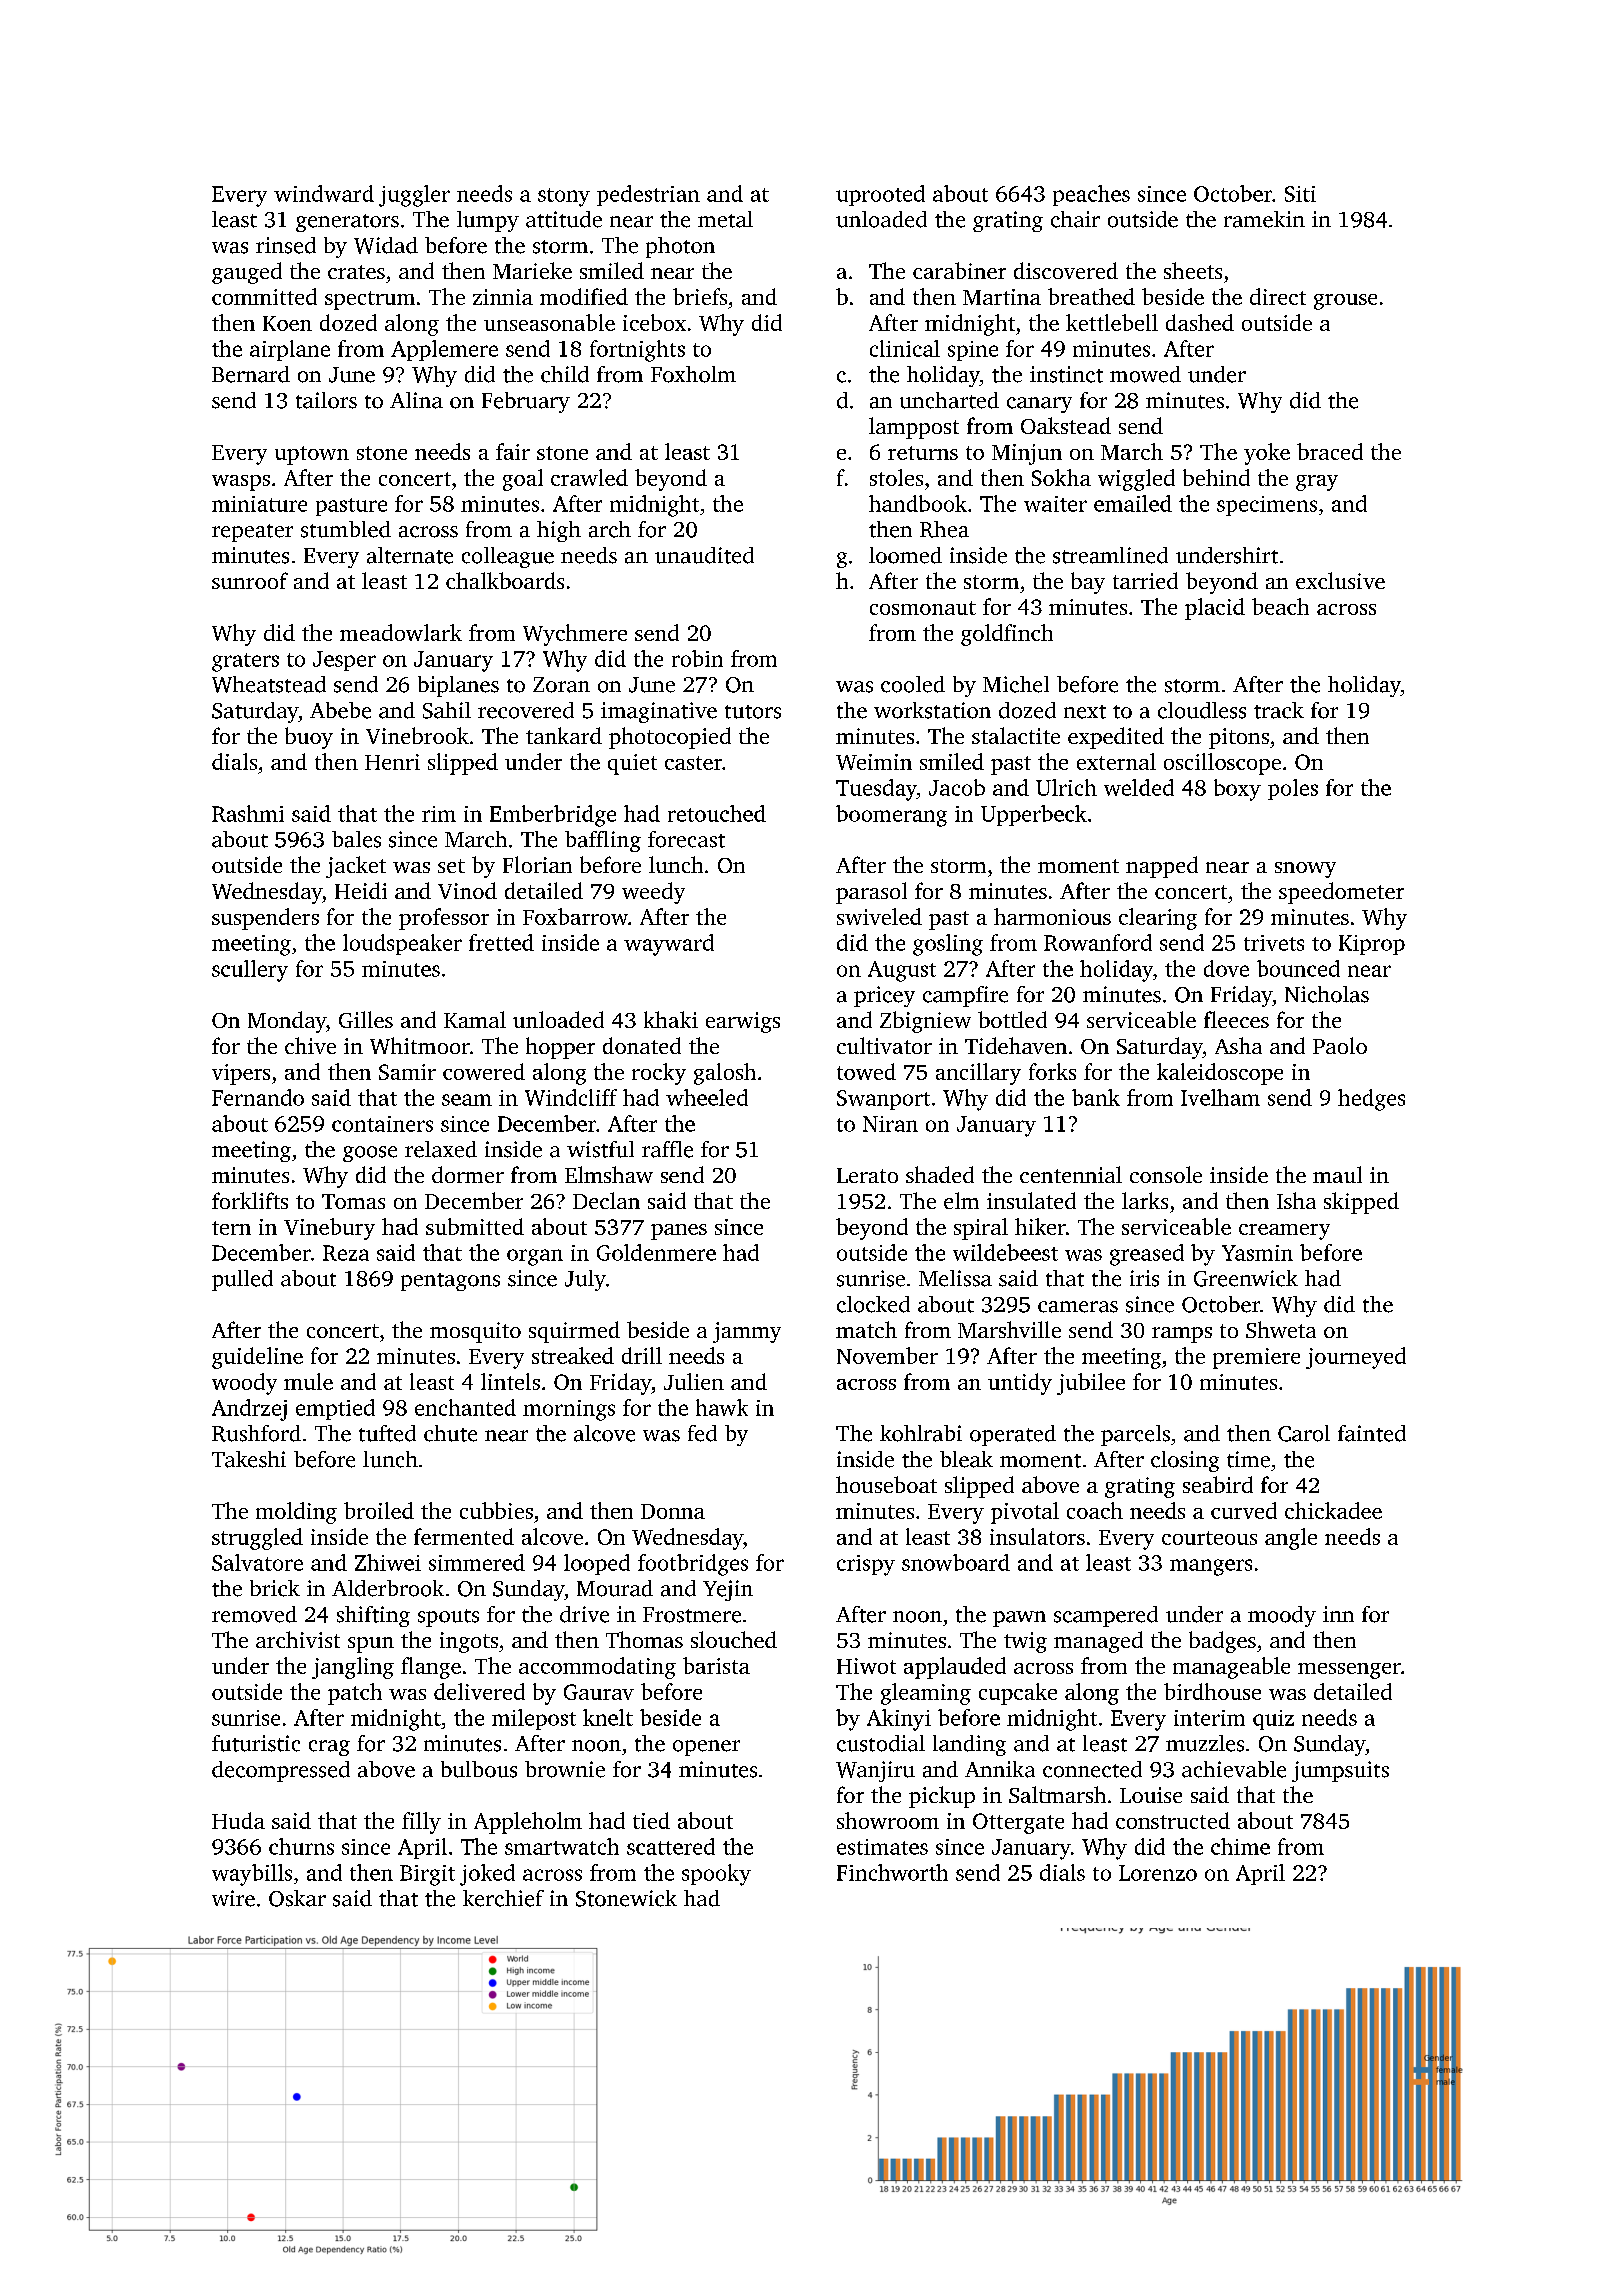  What do you see at coordinates (324, 193) in the page?
I see `windward` at bounding box center [324, 193].
